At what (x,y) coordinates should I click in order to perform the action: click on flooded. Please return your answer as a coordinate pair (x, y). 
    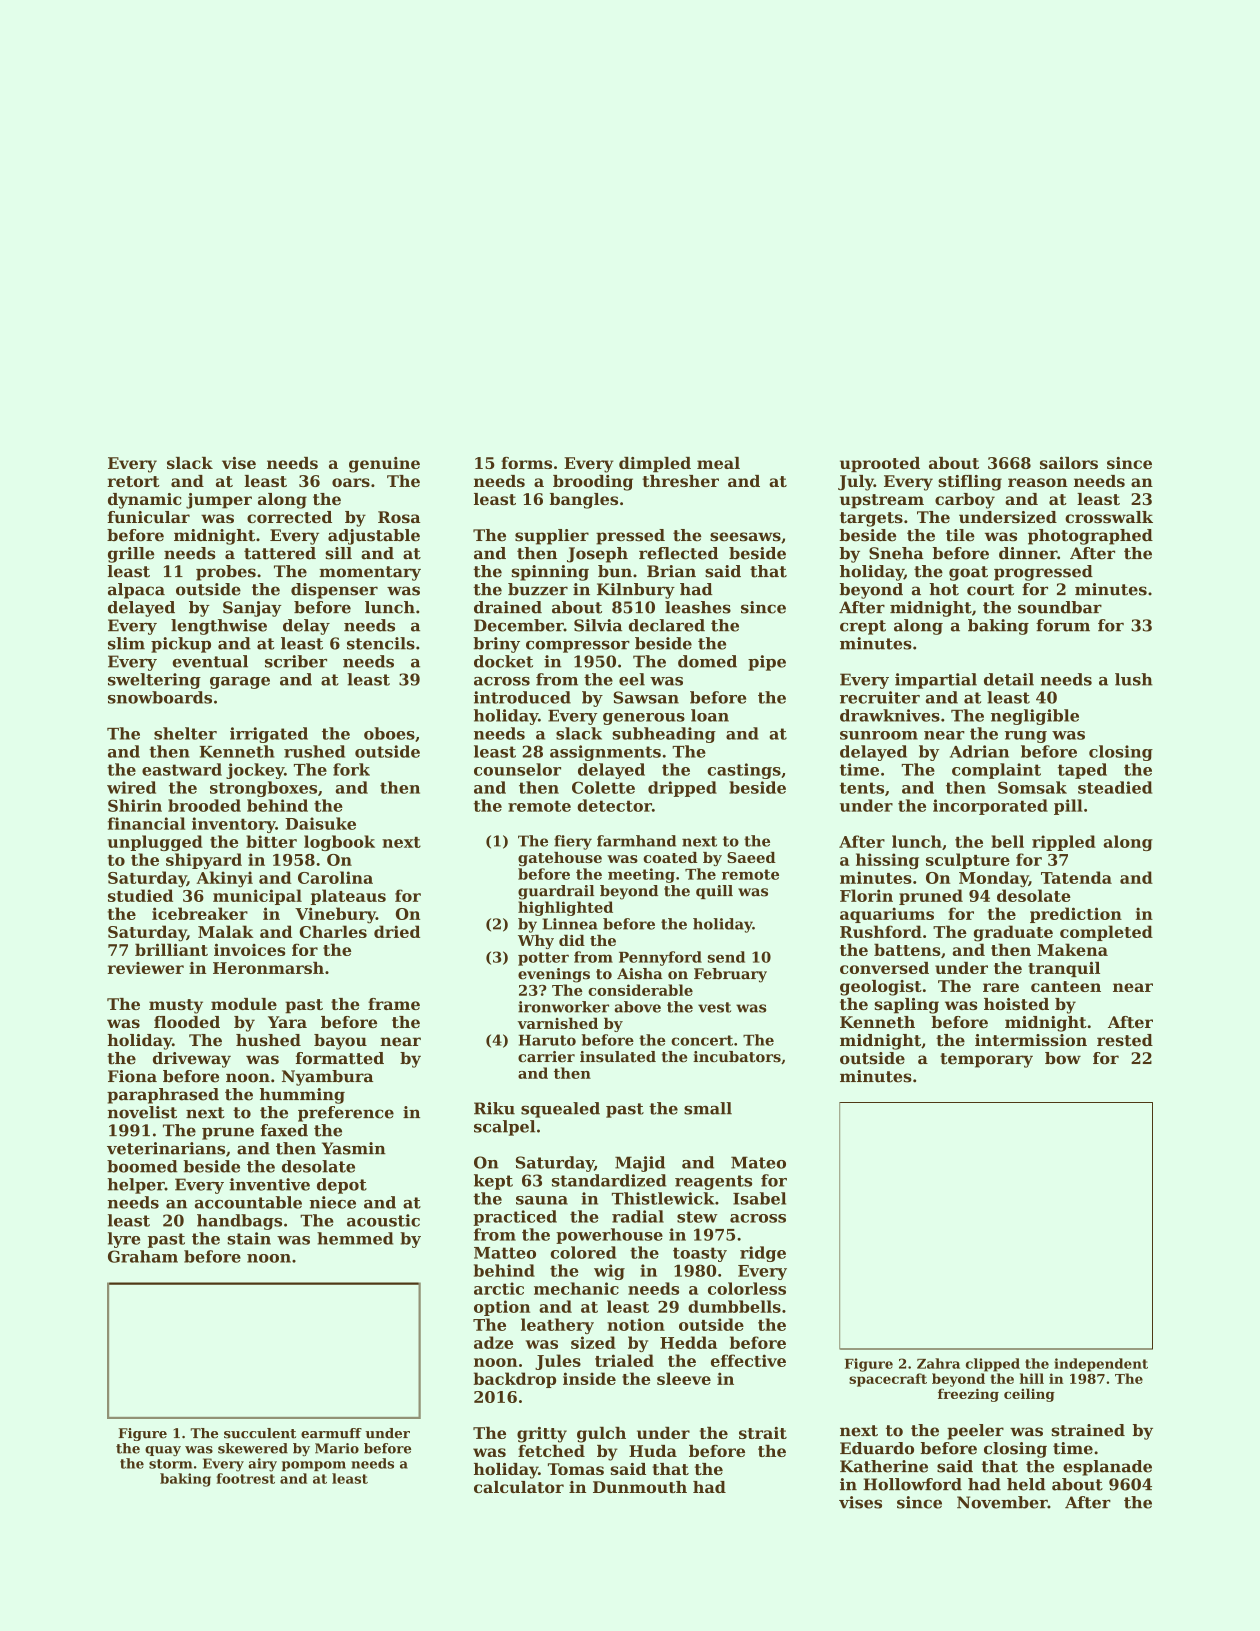
    Looking at the image, I should click on (187, 1022).
